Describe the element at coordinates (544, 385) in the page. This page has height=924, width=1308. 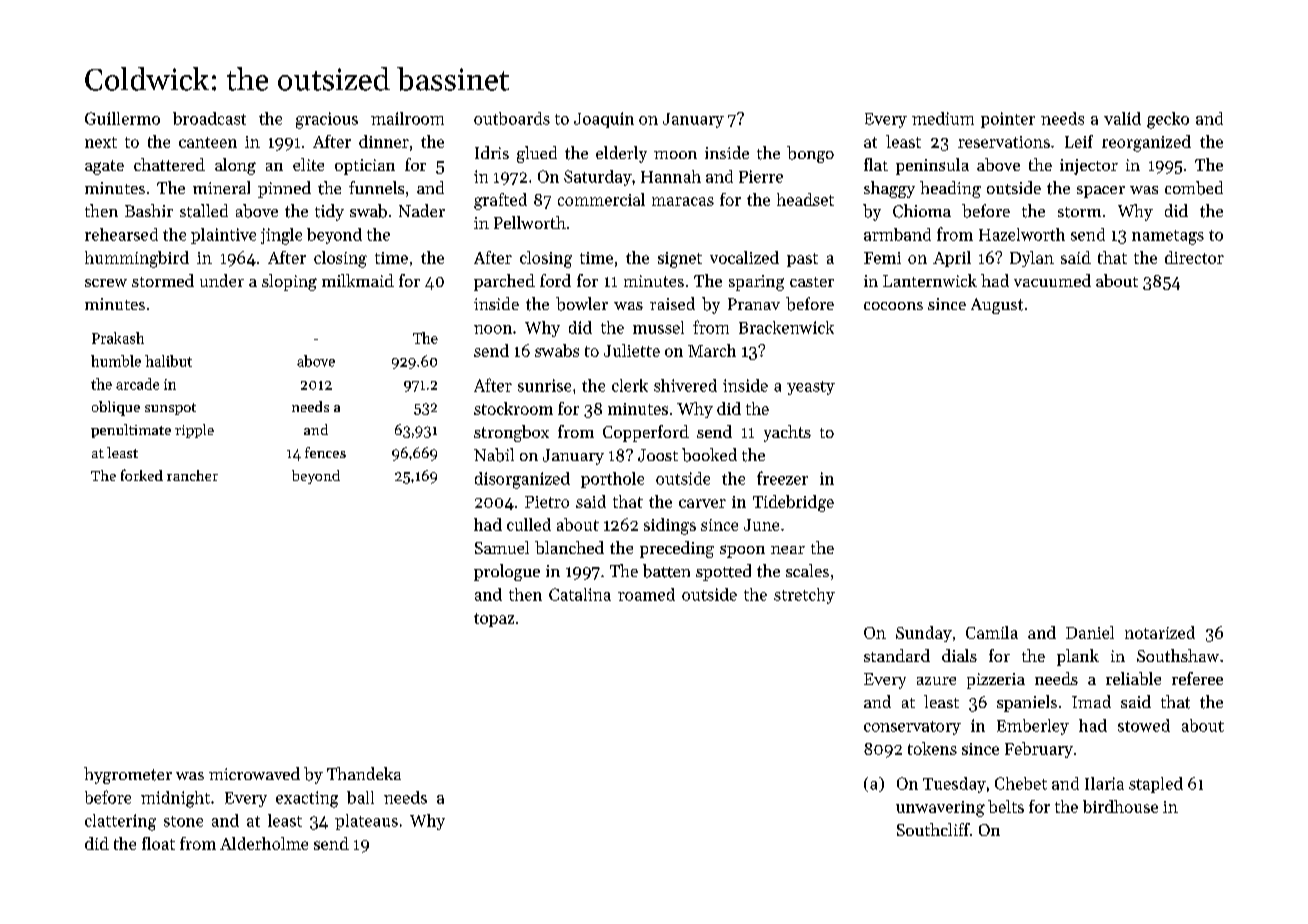
I see `sunrise` at that location.
